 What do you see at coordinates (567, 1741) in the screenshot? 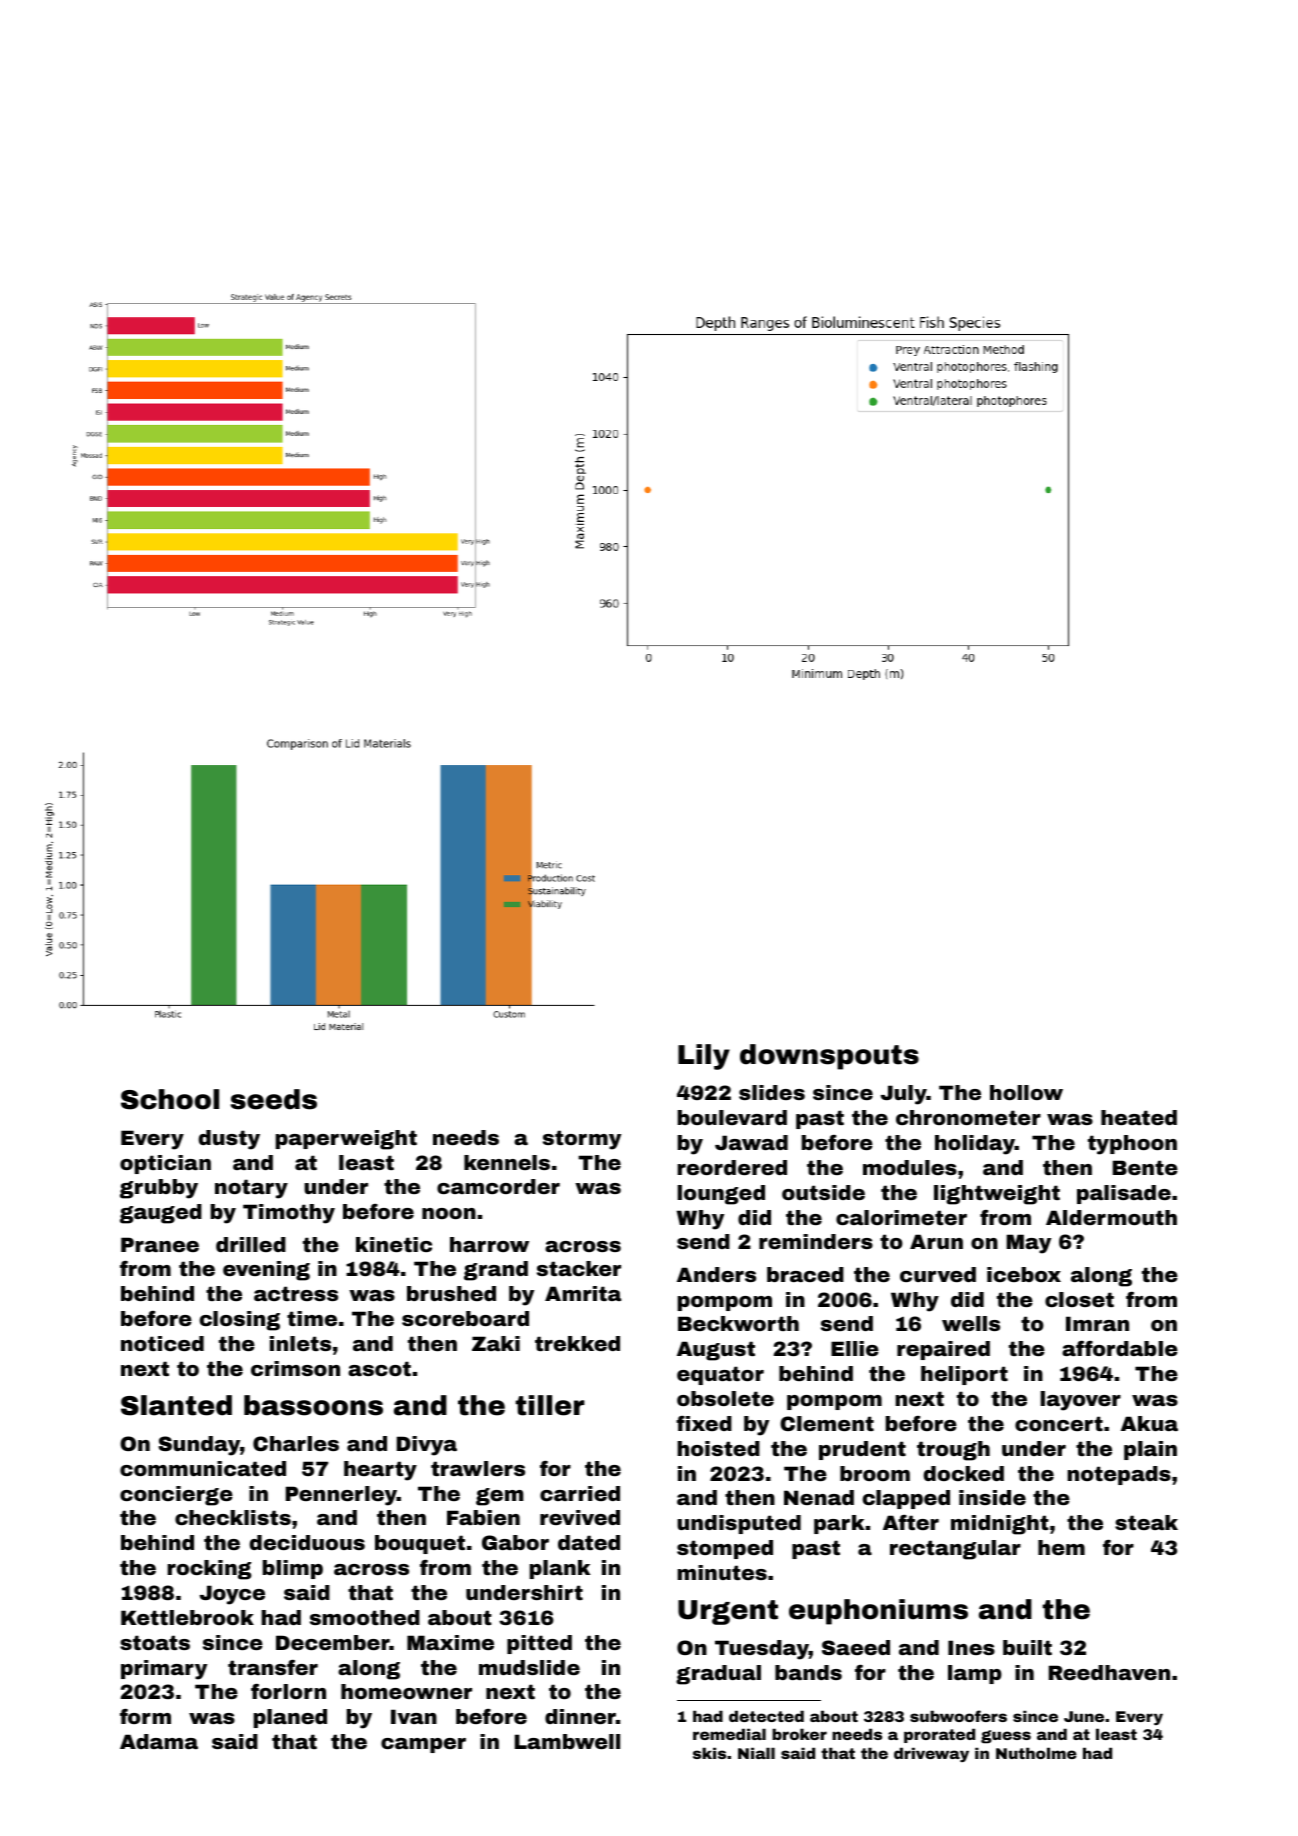
I see `Lambwell` at bounding box center [567, 1741].
